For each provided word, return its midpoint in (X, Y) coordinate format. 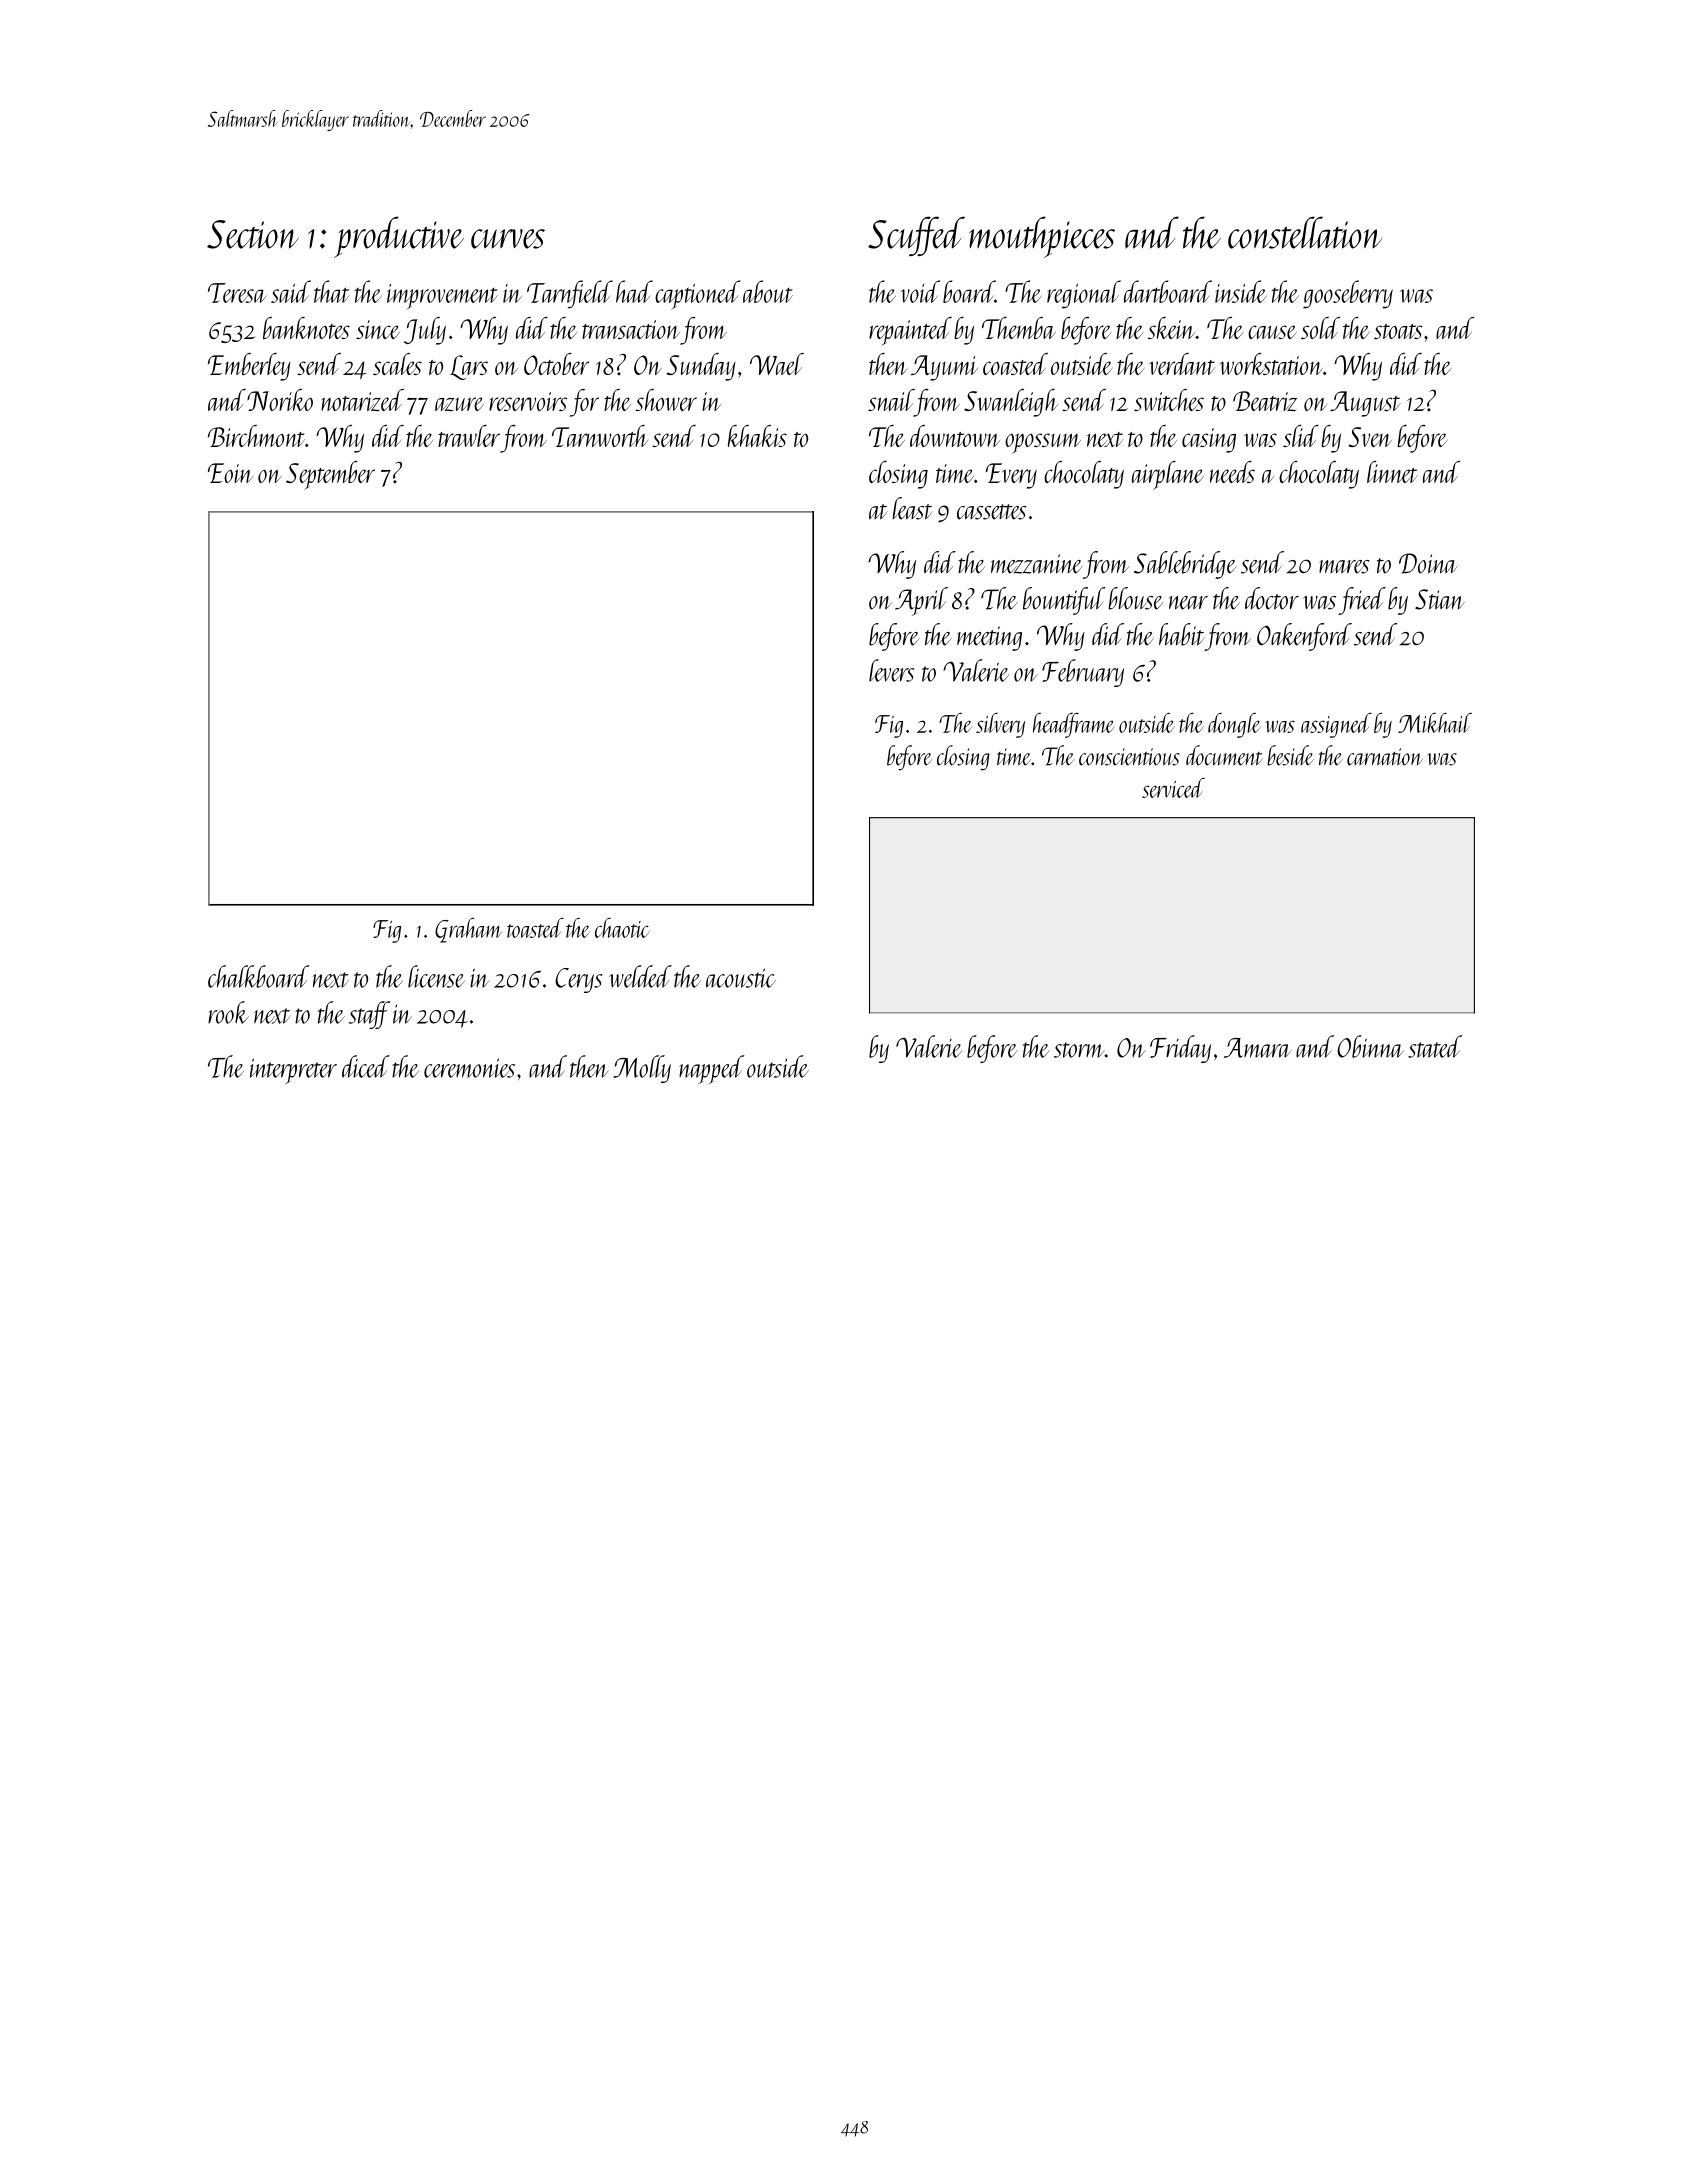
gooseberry (1348, 294)
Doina (1428, 563)
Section (253, 234)
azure (459, 404)
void (920, 291)
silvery (1000, 725)
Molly (642, 1069)
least (912, 508)
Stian (1440, 599)
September (330, 475)
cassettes (992, 512)
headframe (1074, 725)
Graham (469, 930)
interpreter (293, 1071)
